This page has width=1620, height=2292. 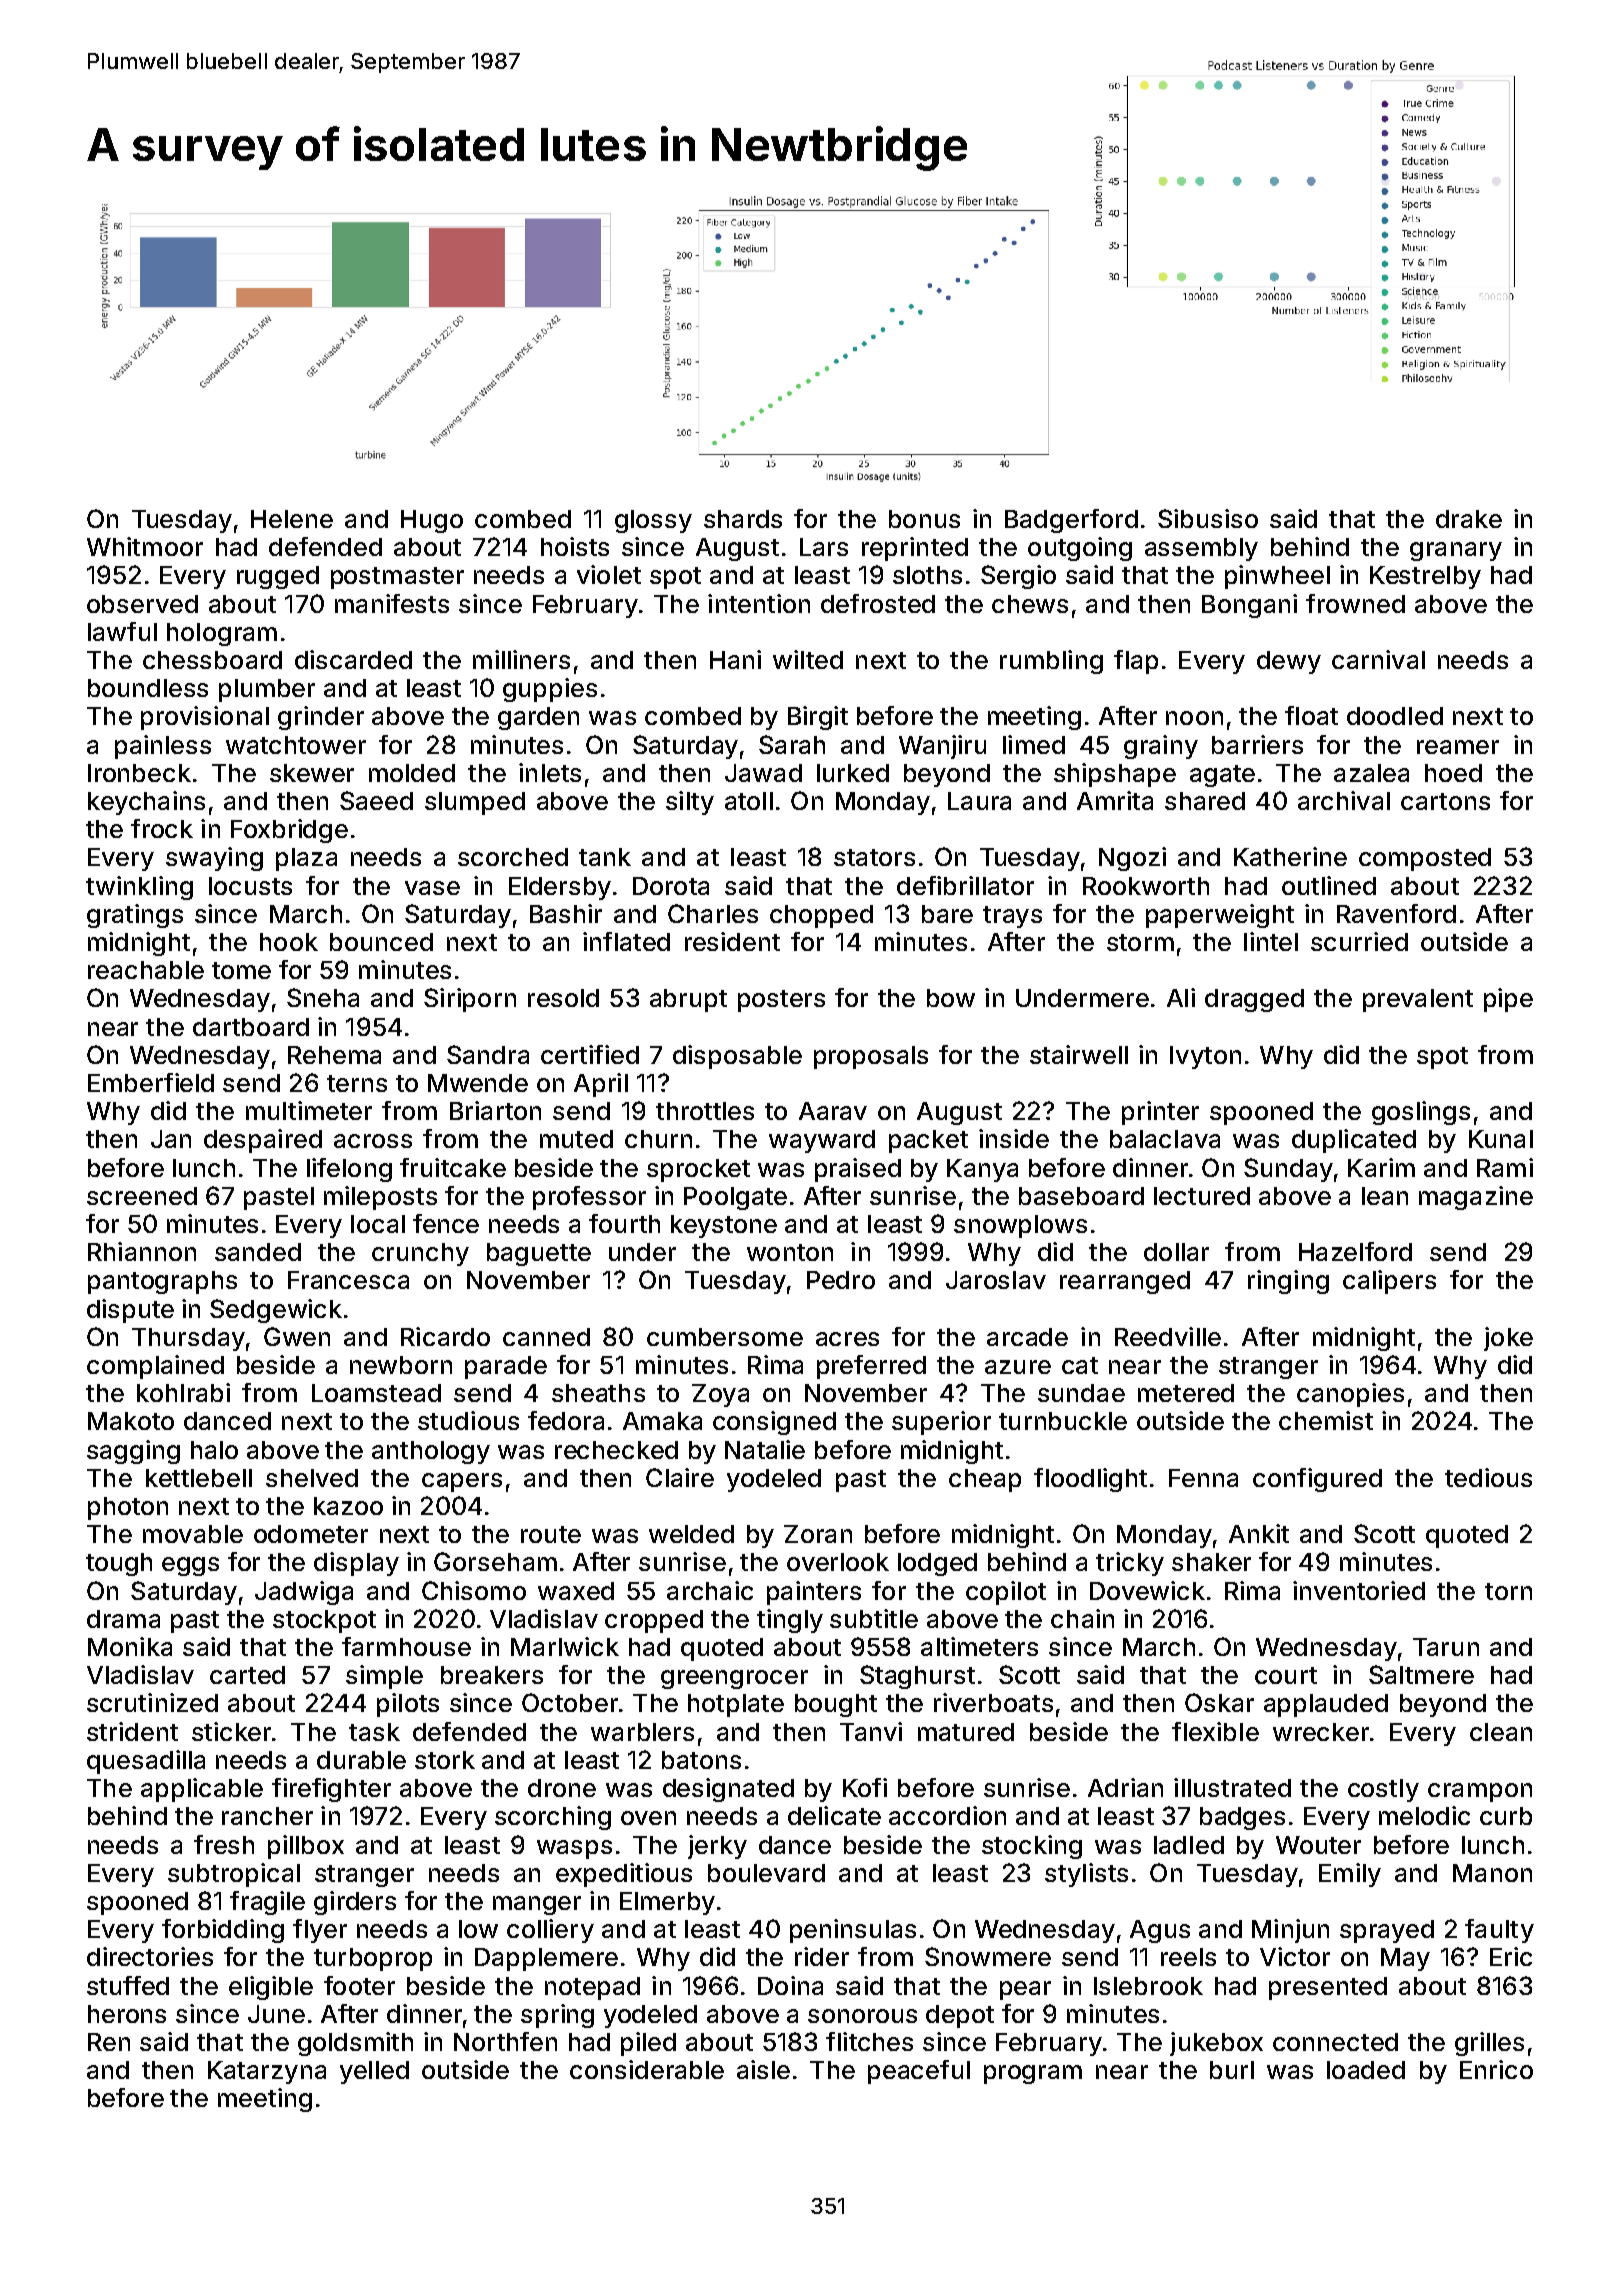 I want to click on display, so click(x=356, y=1564).
